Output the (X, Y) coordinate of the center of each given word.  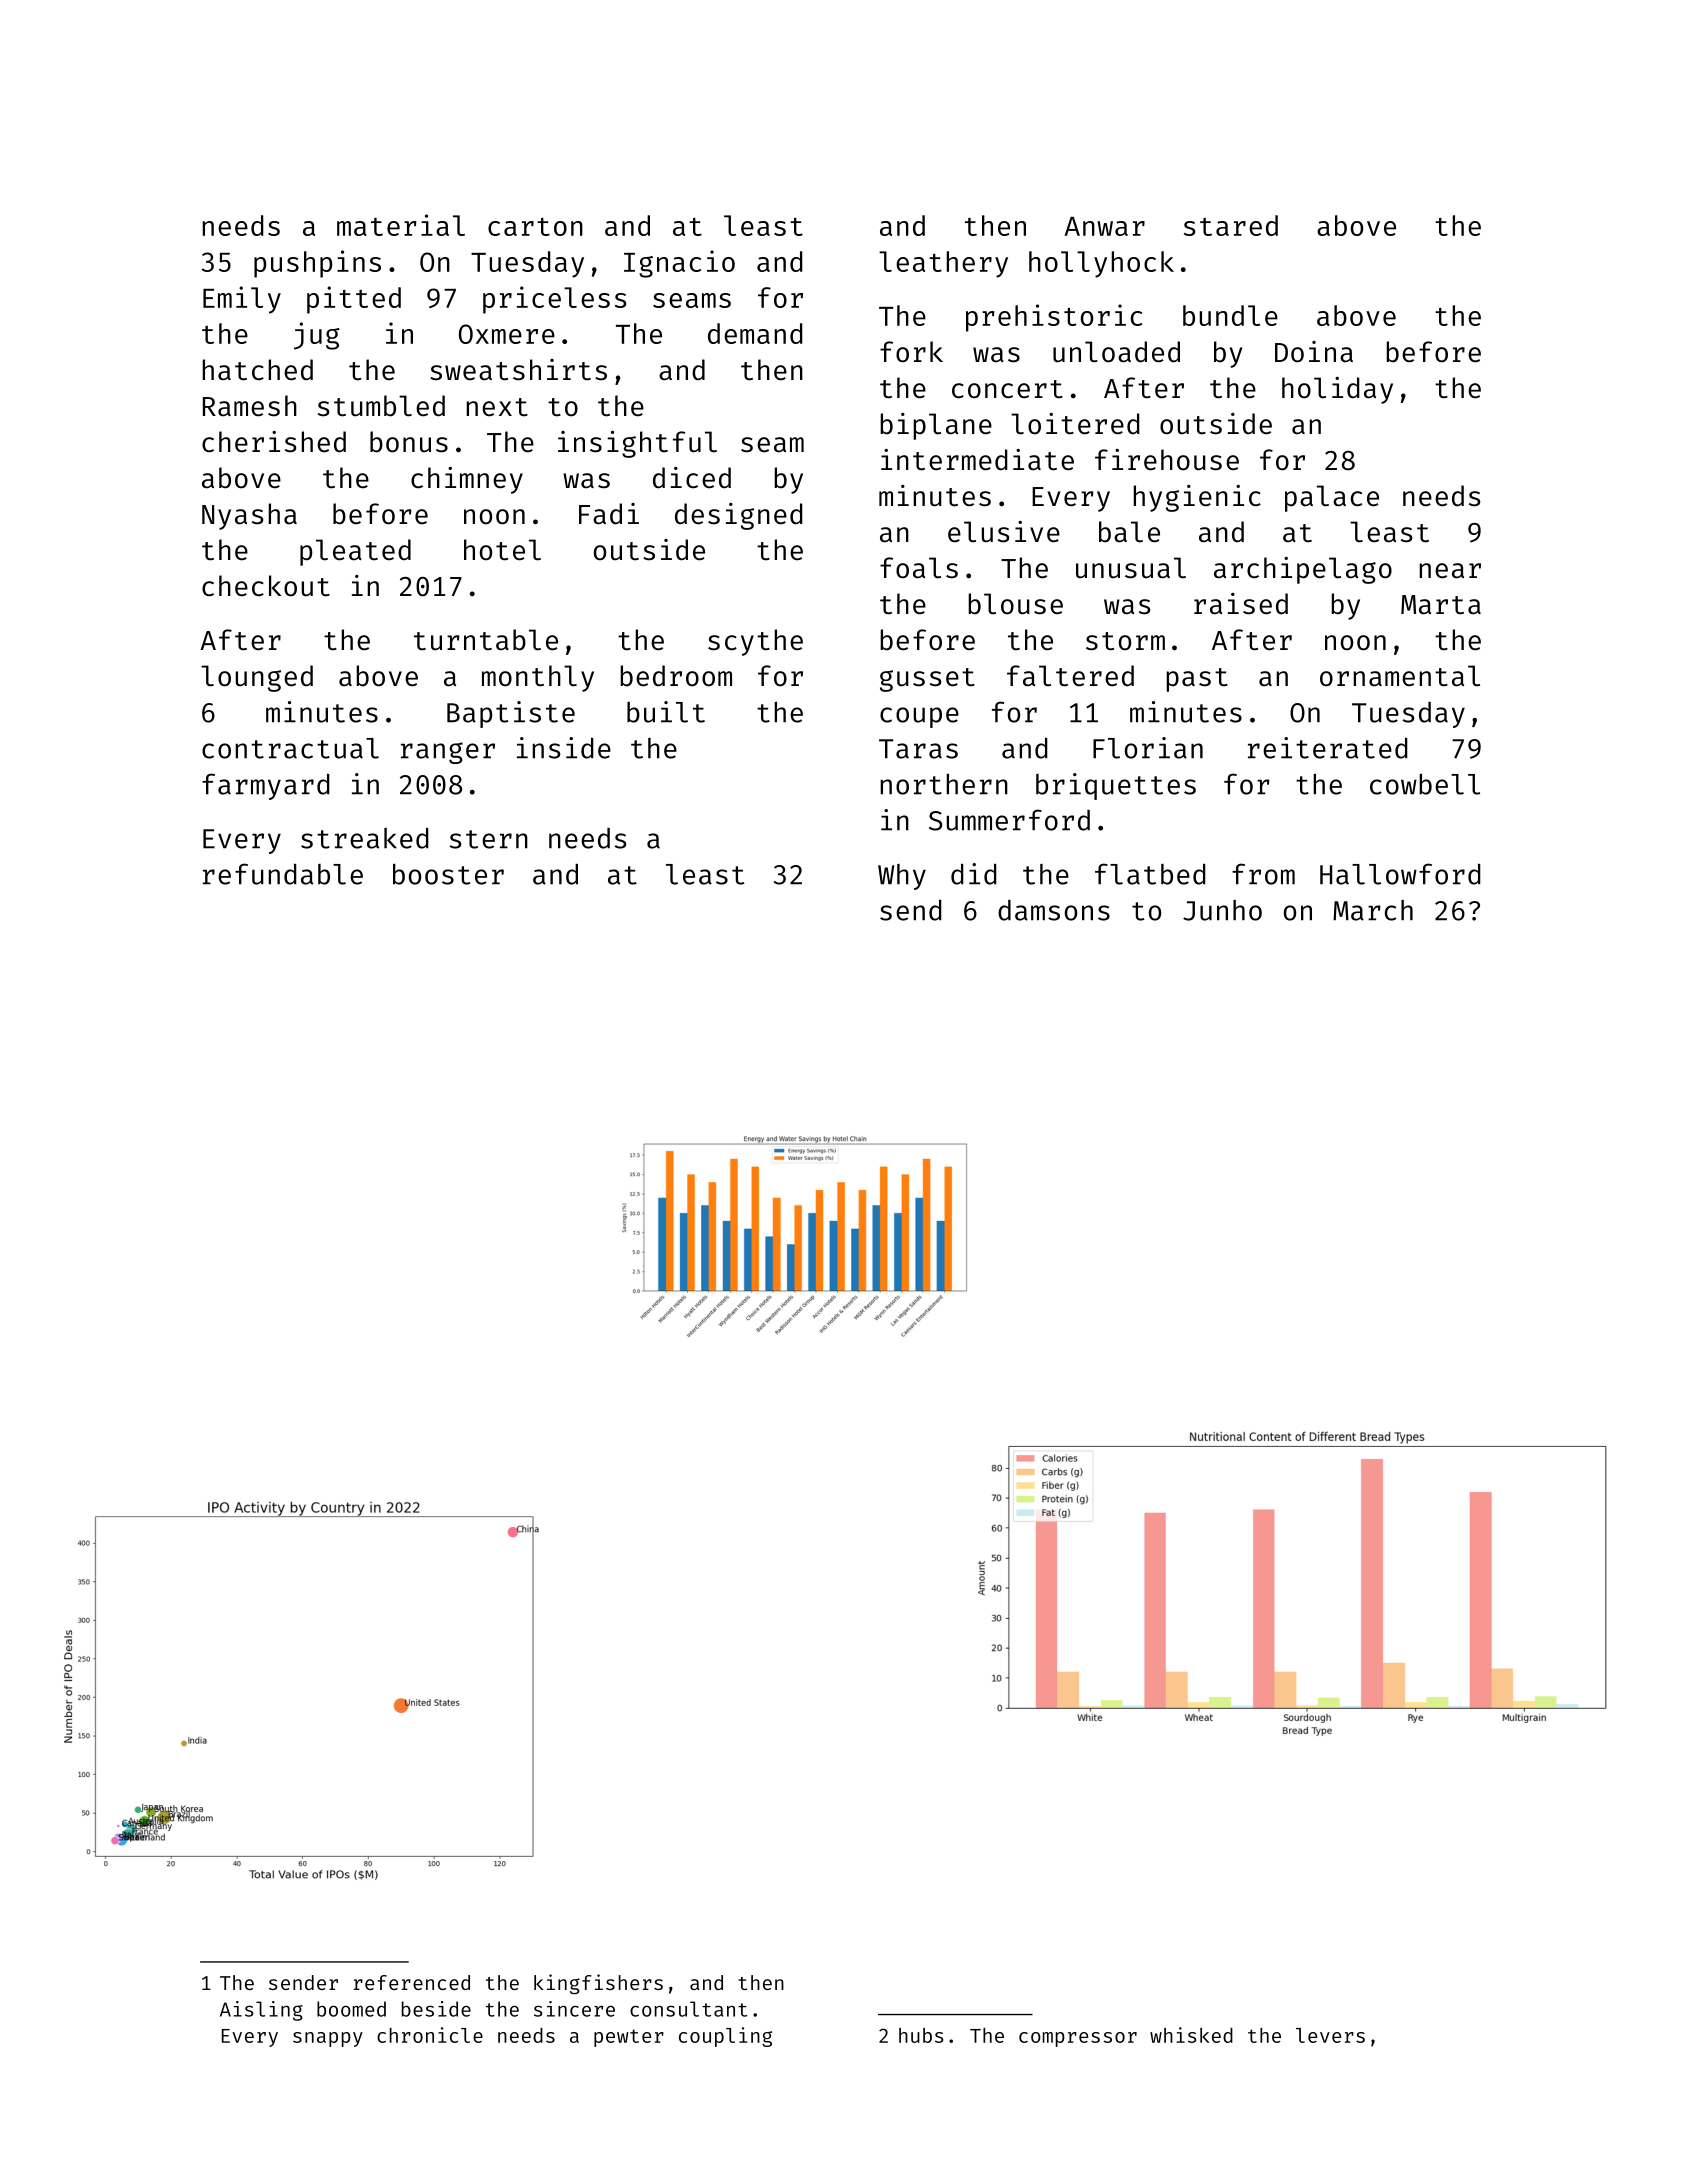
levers (1330, 2035)
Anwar (1105, 226)
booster (448, 874)
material (401, 225)
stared (1231, 225)
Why (902, 877)
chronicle (430, 2035)
